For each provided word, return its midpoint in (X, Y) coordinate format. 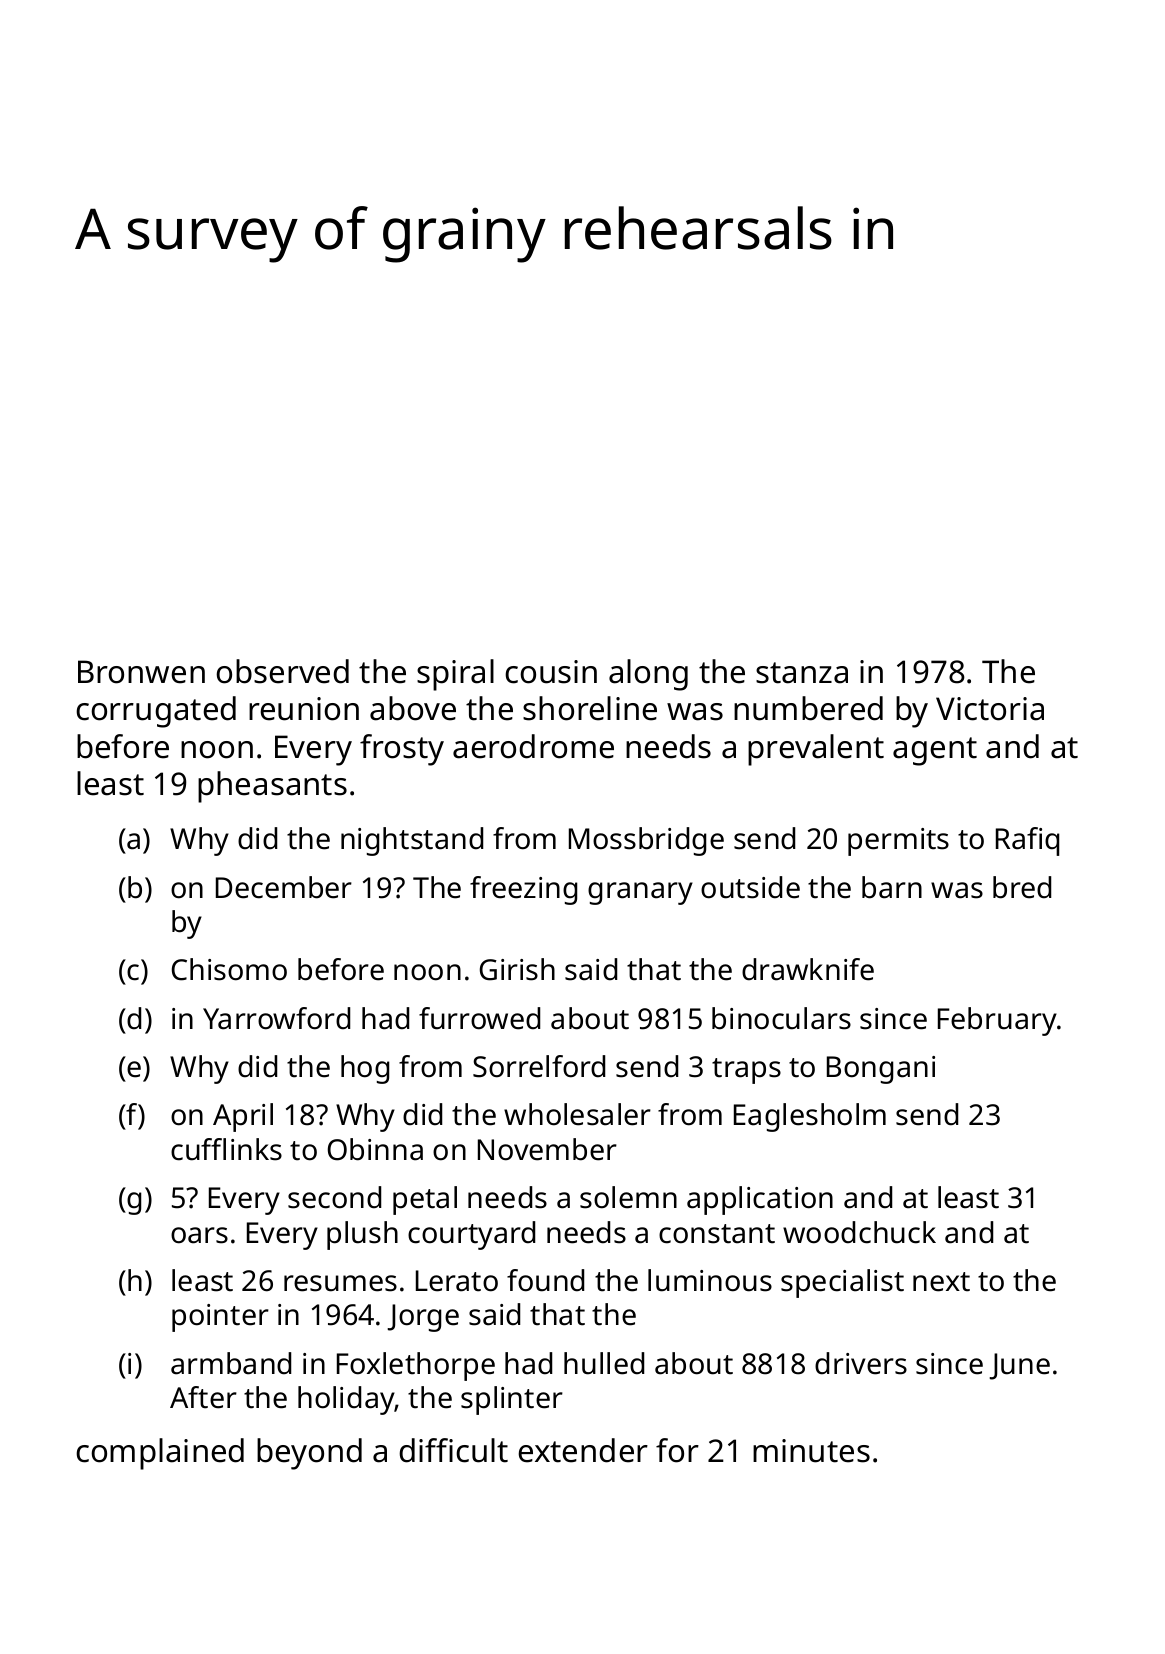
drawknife (808, 969)
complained (160, 1454)
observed (282, 671)
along (648, 675)
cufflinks (226, 1149)
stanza (802, 673)
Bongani (881, 1070)
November (547, 1149)
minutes (811, 1451)
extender (583, 1450)
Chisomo (229, 969)
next (941, 1282)
